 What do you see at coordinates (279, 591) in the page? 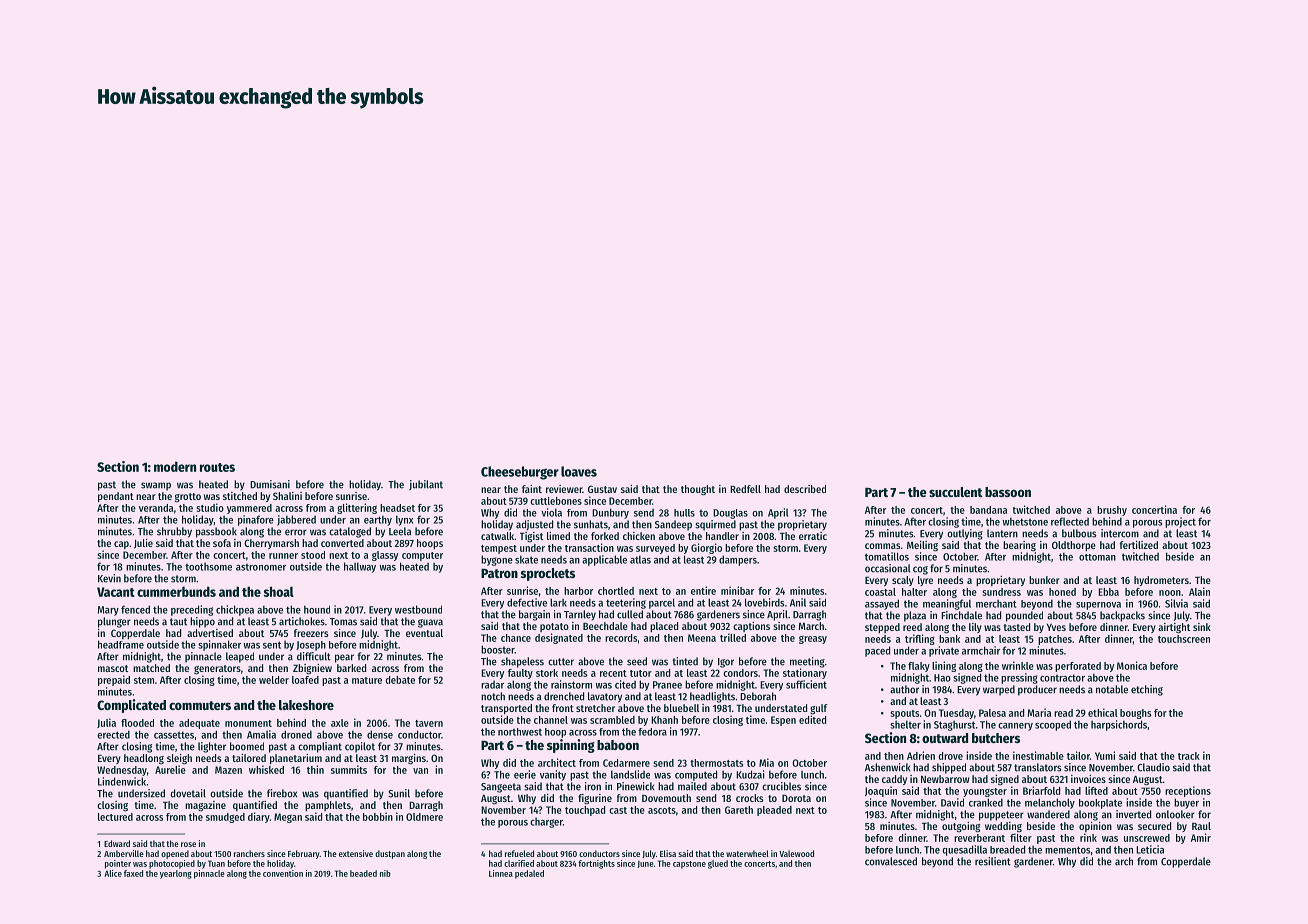
I see `shoal` at bounding box center [279, 591].
